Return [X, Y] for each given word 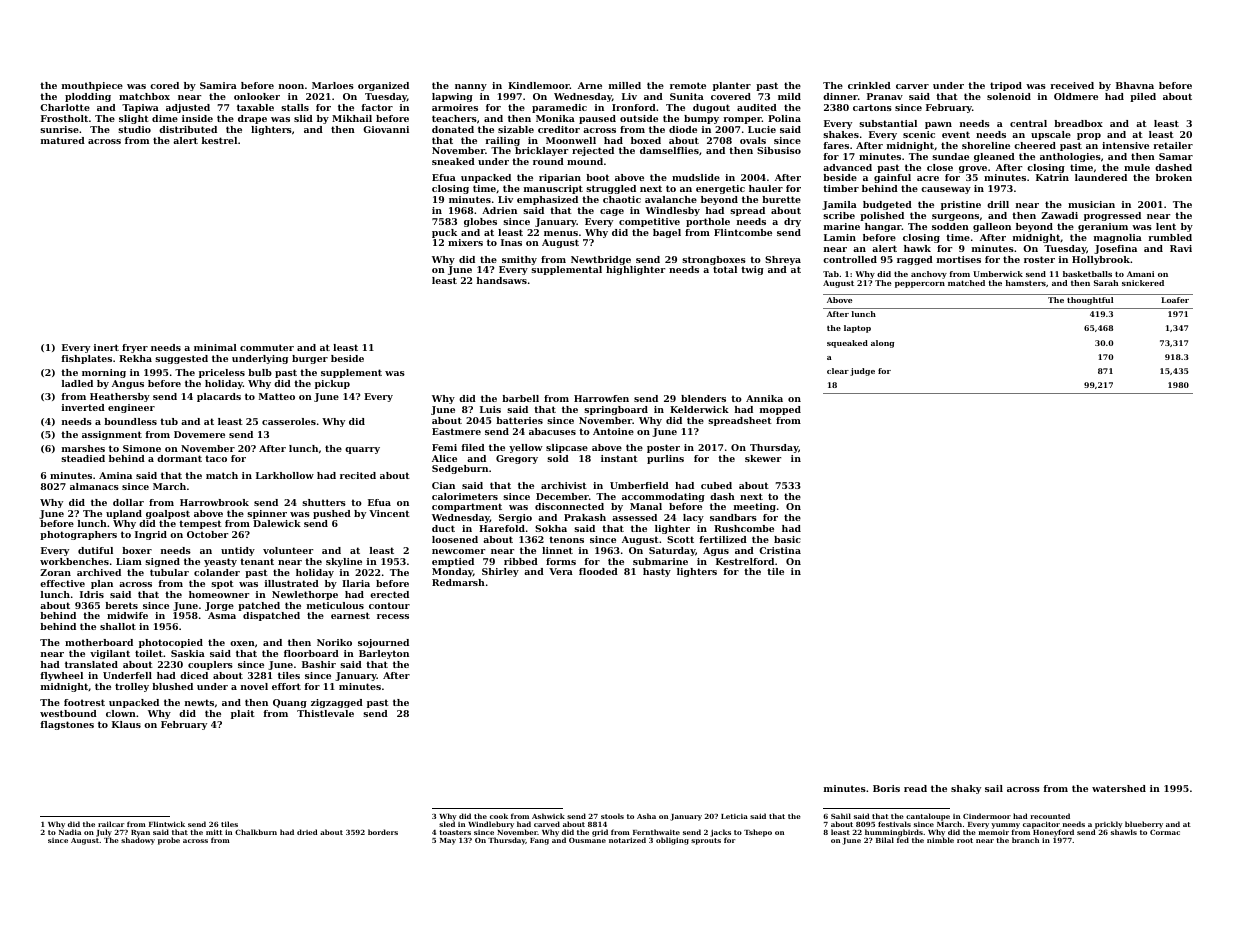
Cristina [780, 550]
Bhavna [1135, 85]
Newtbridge [601, 260]
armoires [455, 107]
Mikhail [352, 118]
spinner [267, 514]
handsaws [502, 280]
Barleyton [384, 654]
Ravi [1181, 248]
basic [787, 539]
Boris [886, 788]
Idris [92, 594]
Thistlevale [325, 713]
